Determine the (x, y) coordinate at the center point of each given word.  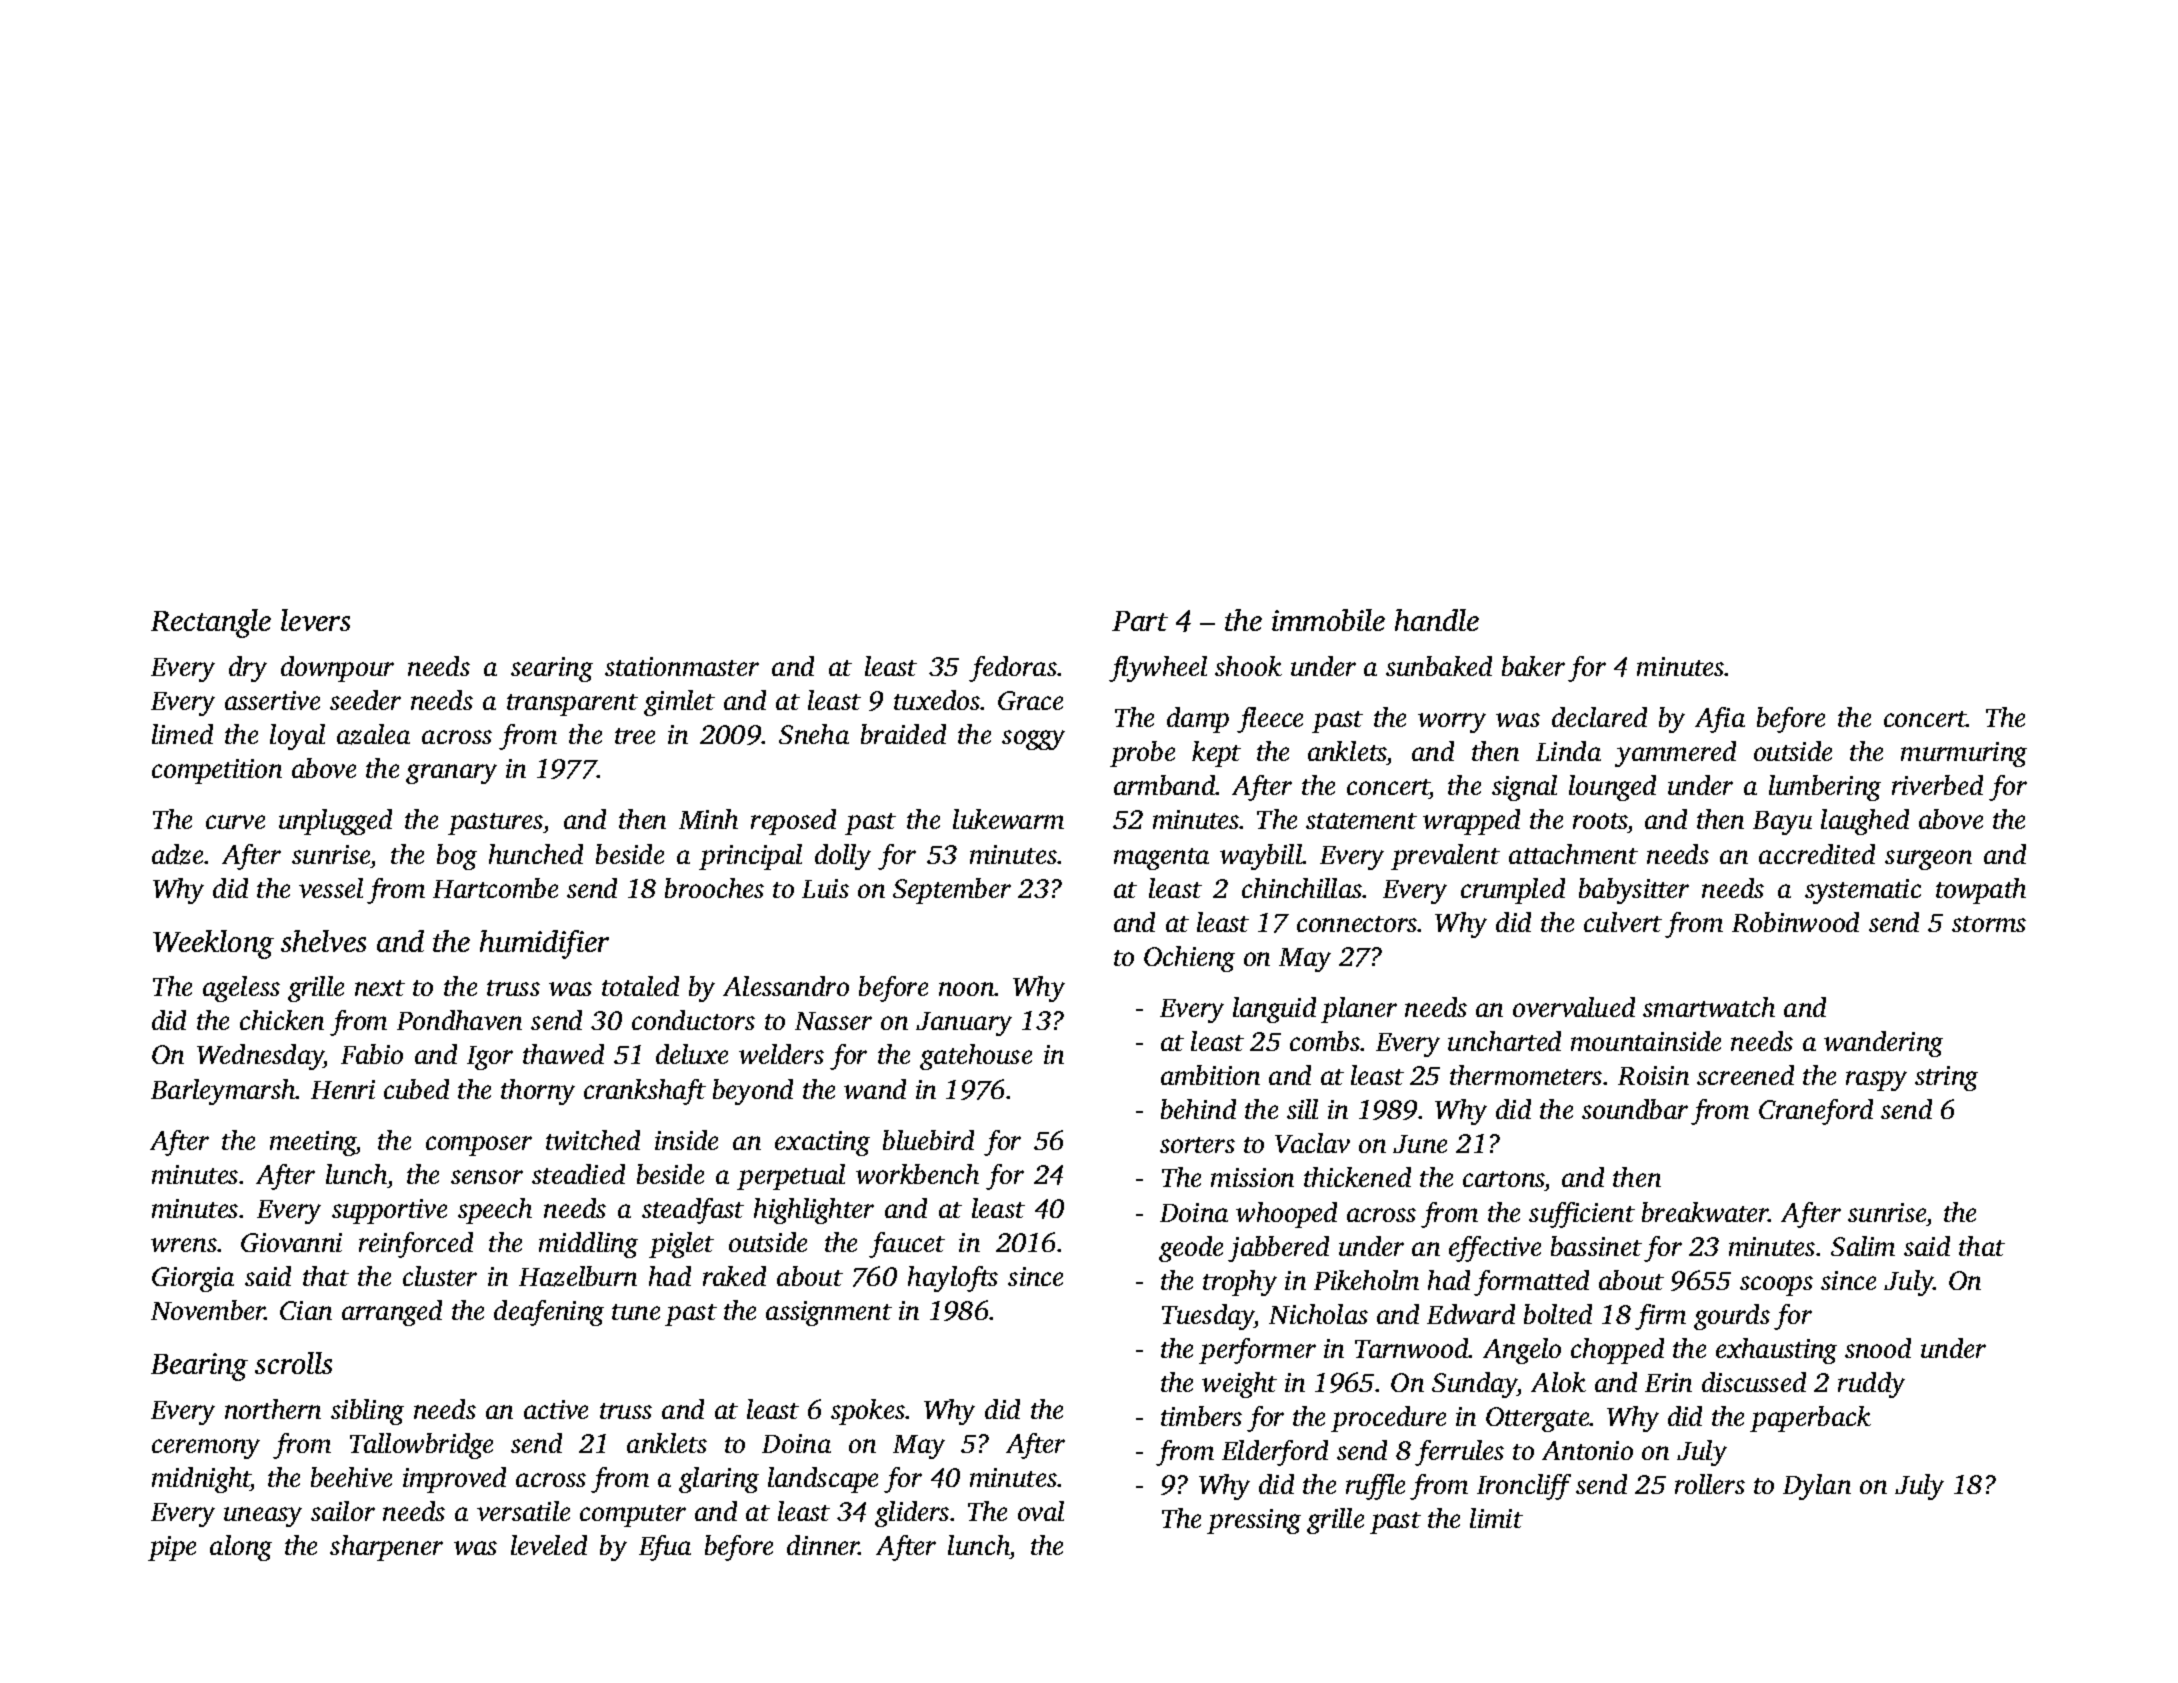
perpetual (791, 1177)
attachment (1573, 854)
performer (1257, 1351)
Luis (825, 888)
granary (451, 774)
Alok (1558, 1382)
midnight (201, 1480)
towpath (1981, 891)
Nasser (833, 1021)
